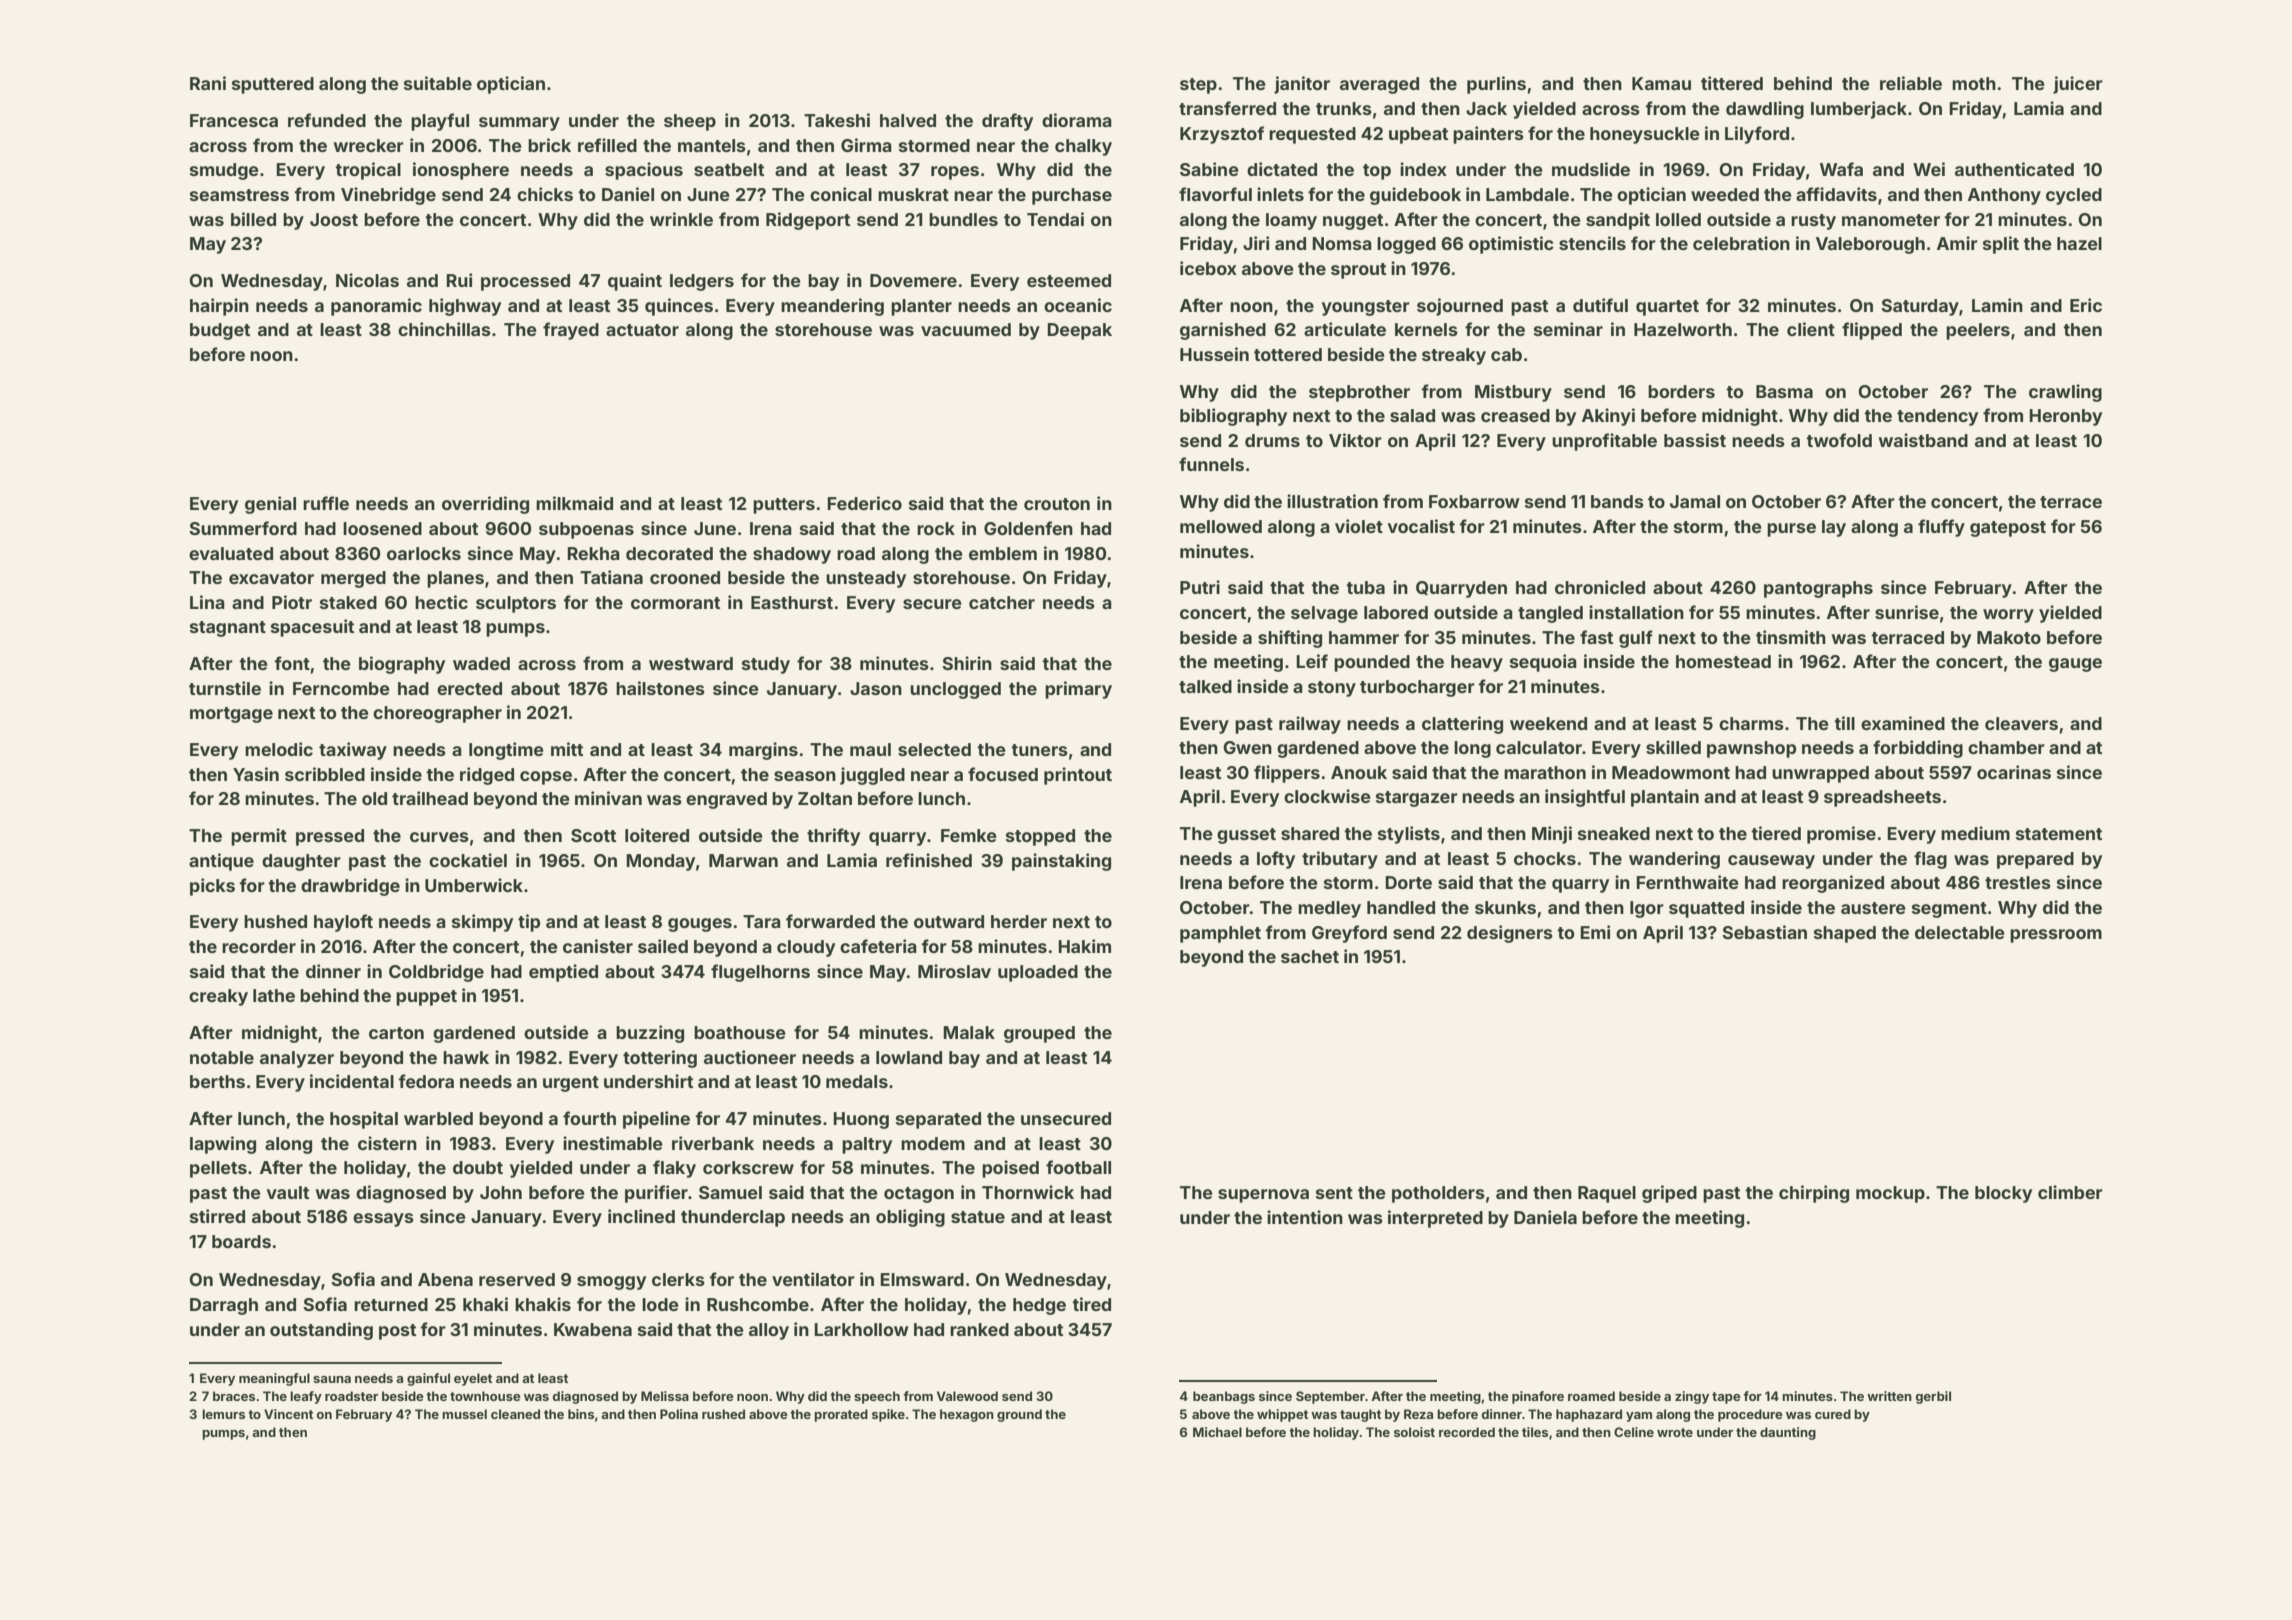 Image resolution: width=2292 pixels, height=1620 pixels. I want to click on dawdling, so click(1765, 110).
